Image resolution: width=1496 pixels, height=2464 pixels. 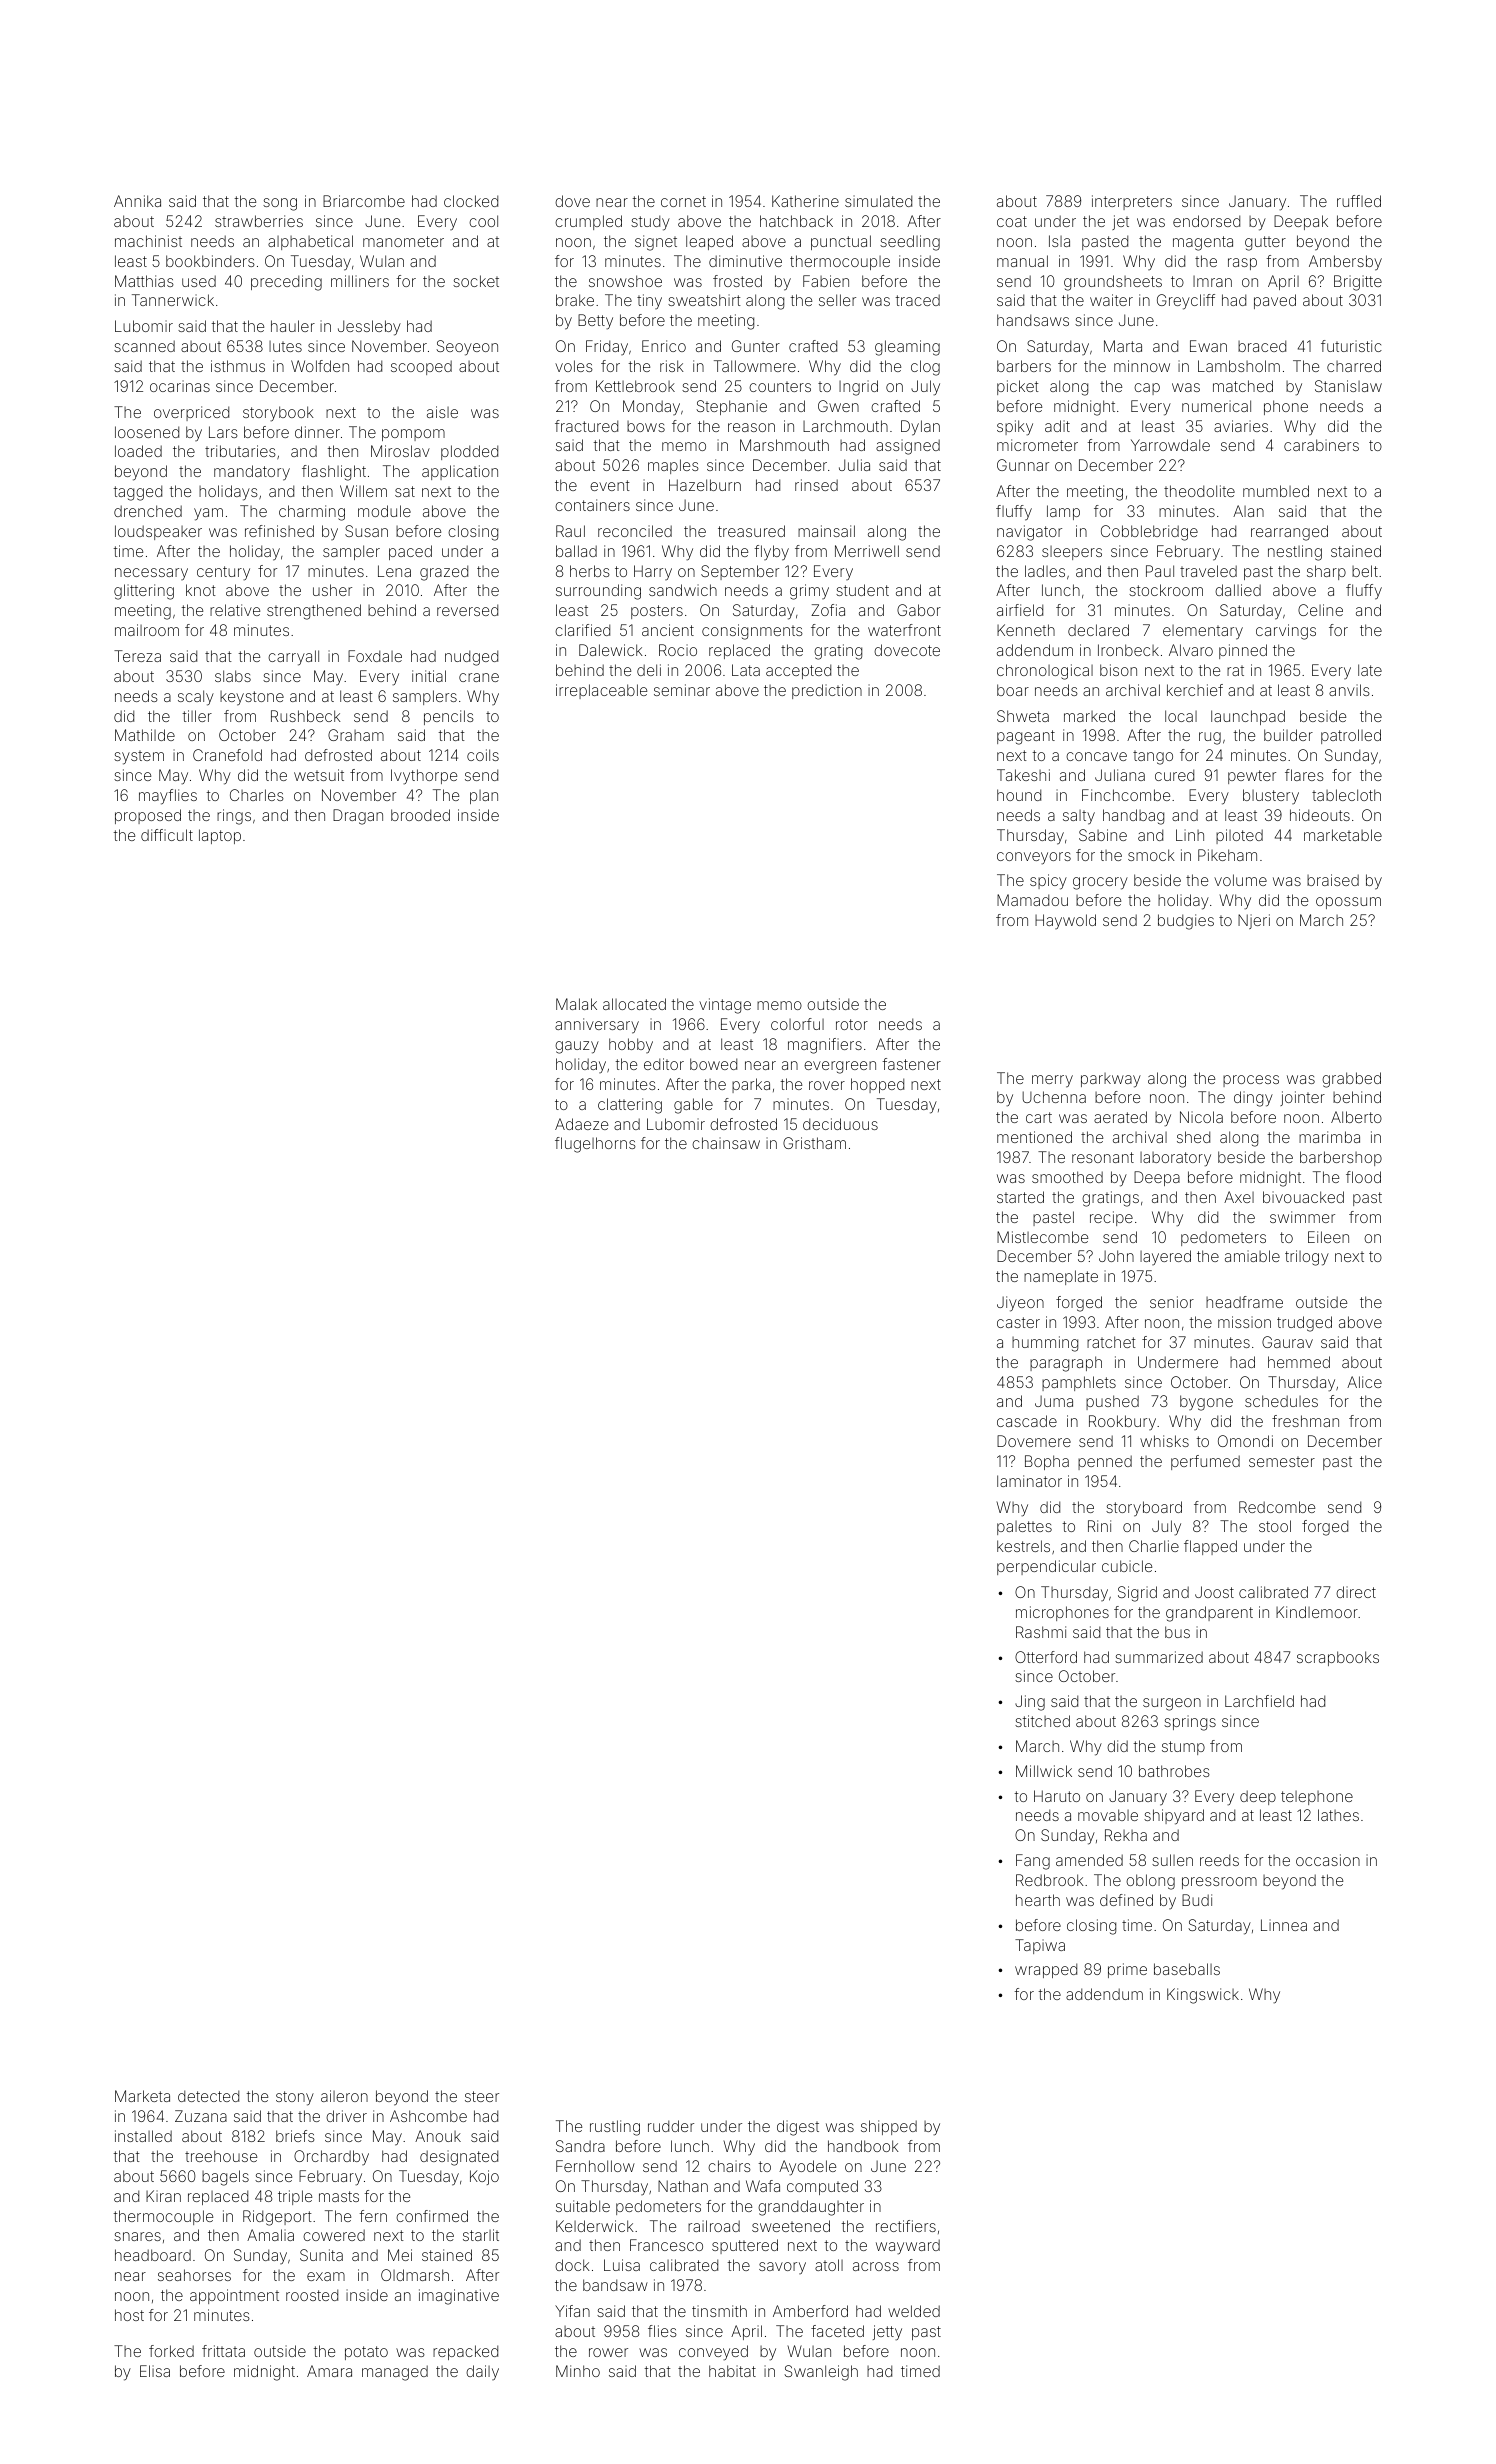 What do you see at coordinates (630, 1106) in the screenshot?
I see `clattering` at bounding box center [630, 1106].
